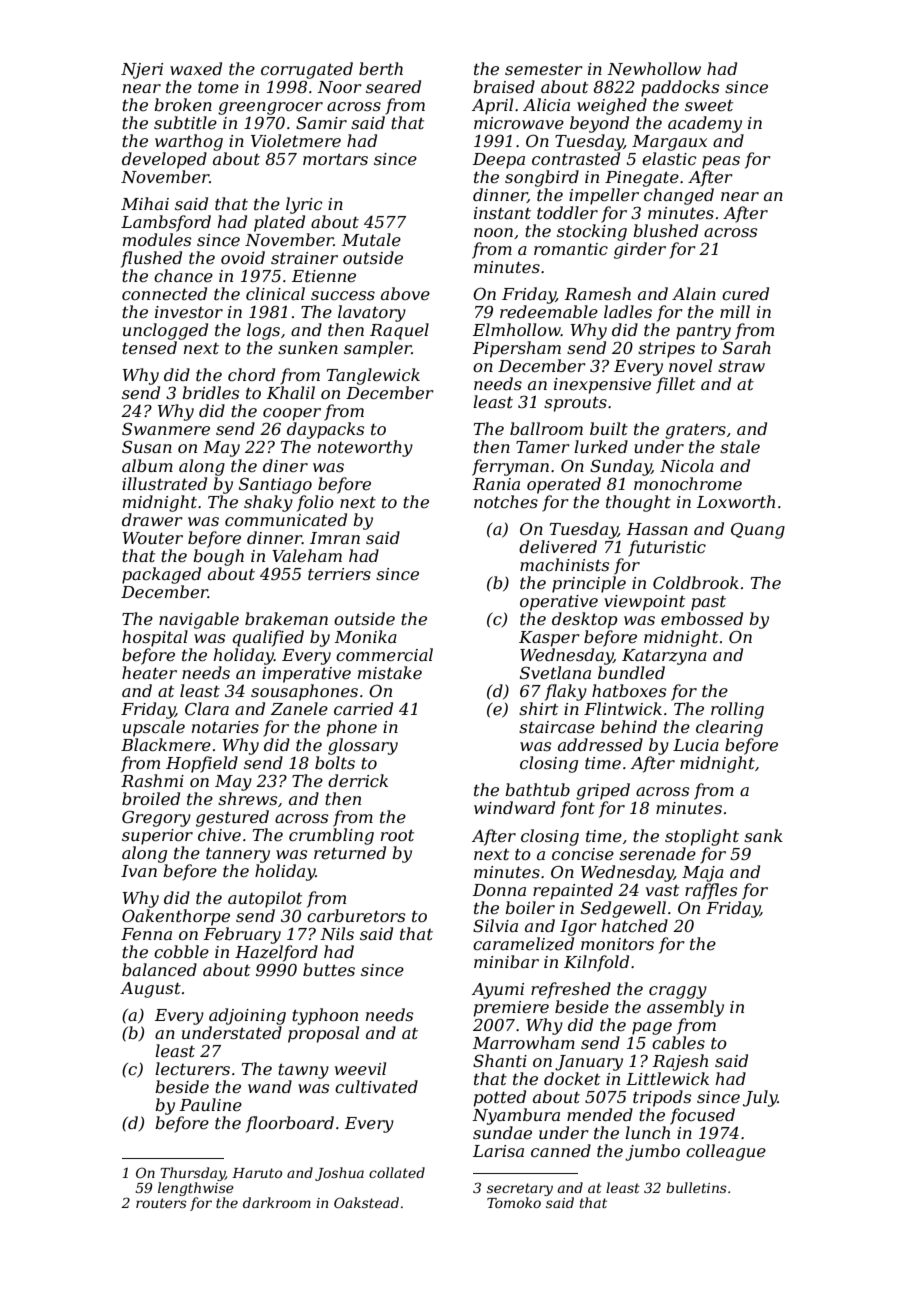 This screenshot has height=1316, width=908. What do you see at coordinates (390, 672) in the screenshot?
I see `mistake` at bounding box center [390, 672].
